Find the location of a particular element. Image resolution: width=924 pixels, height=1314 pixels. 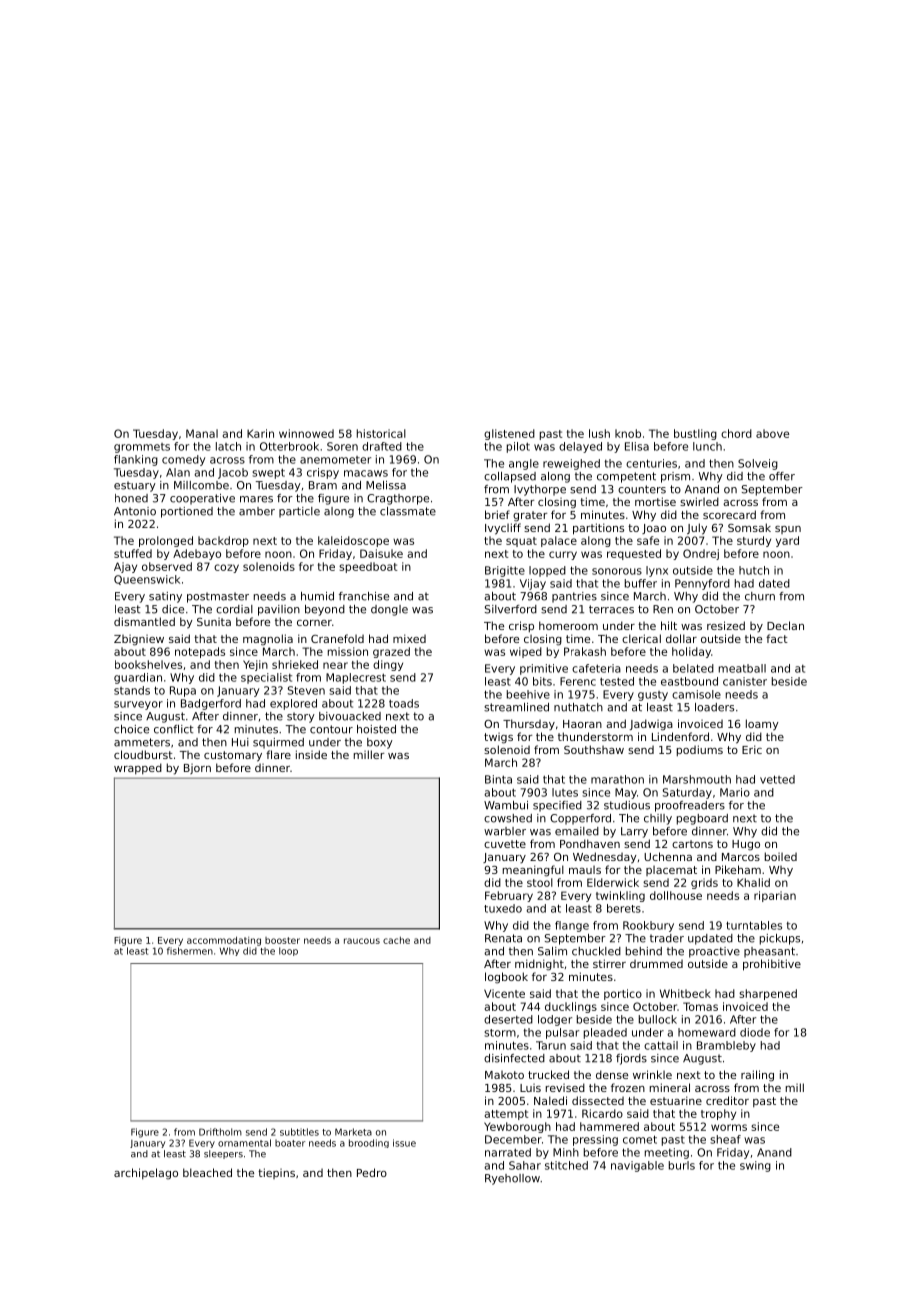

dismantled is located at coordinates (144, 621).
